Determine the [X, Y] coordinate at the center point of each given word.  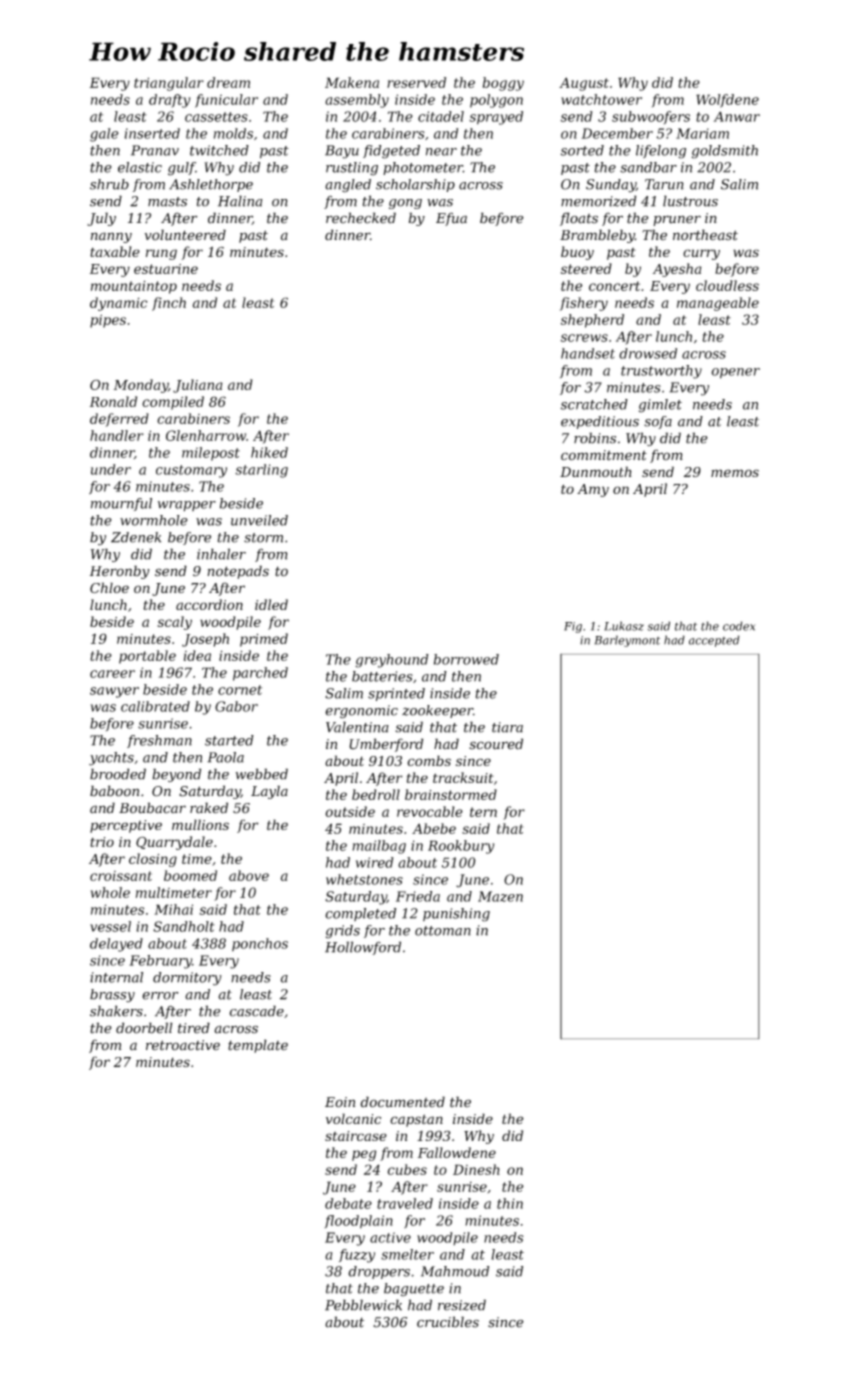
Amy [593, 490]
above [249, 875]
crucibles [448, 1322]
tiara [507, 727]
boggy [503, 84]
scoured [496, 744]
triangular [169, 84]
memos [735, 473]
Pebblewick [363, 1305]
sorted [582, 150]
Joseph [205, 640]
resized [462, 1305]
